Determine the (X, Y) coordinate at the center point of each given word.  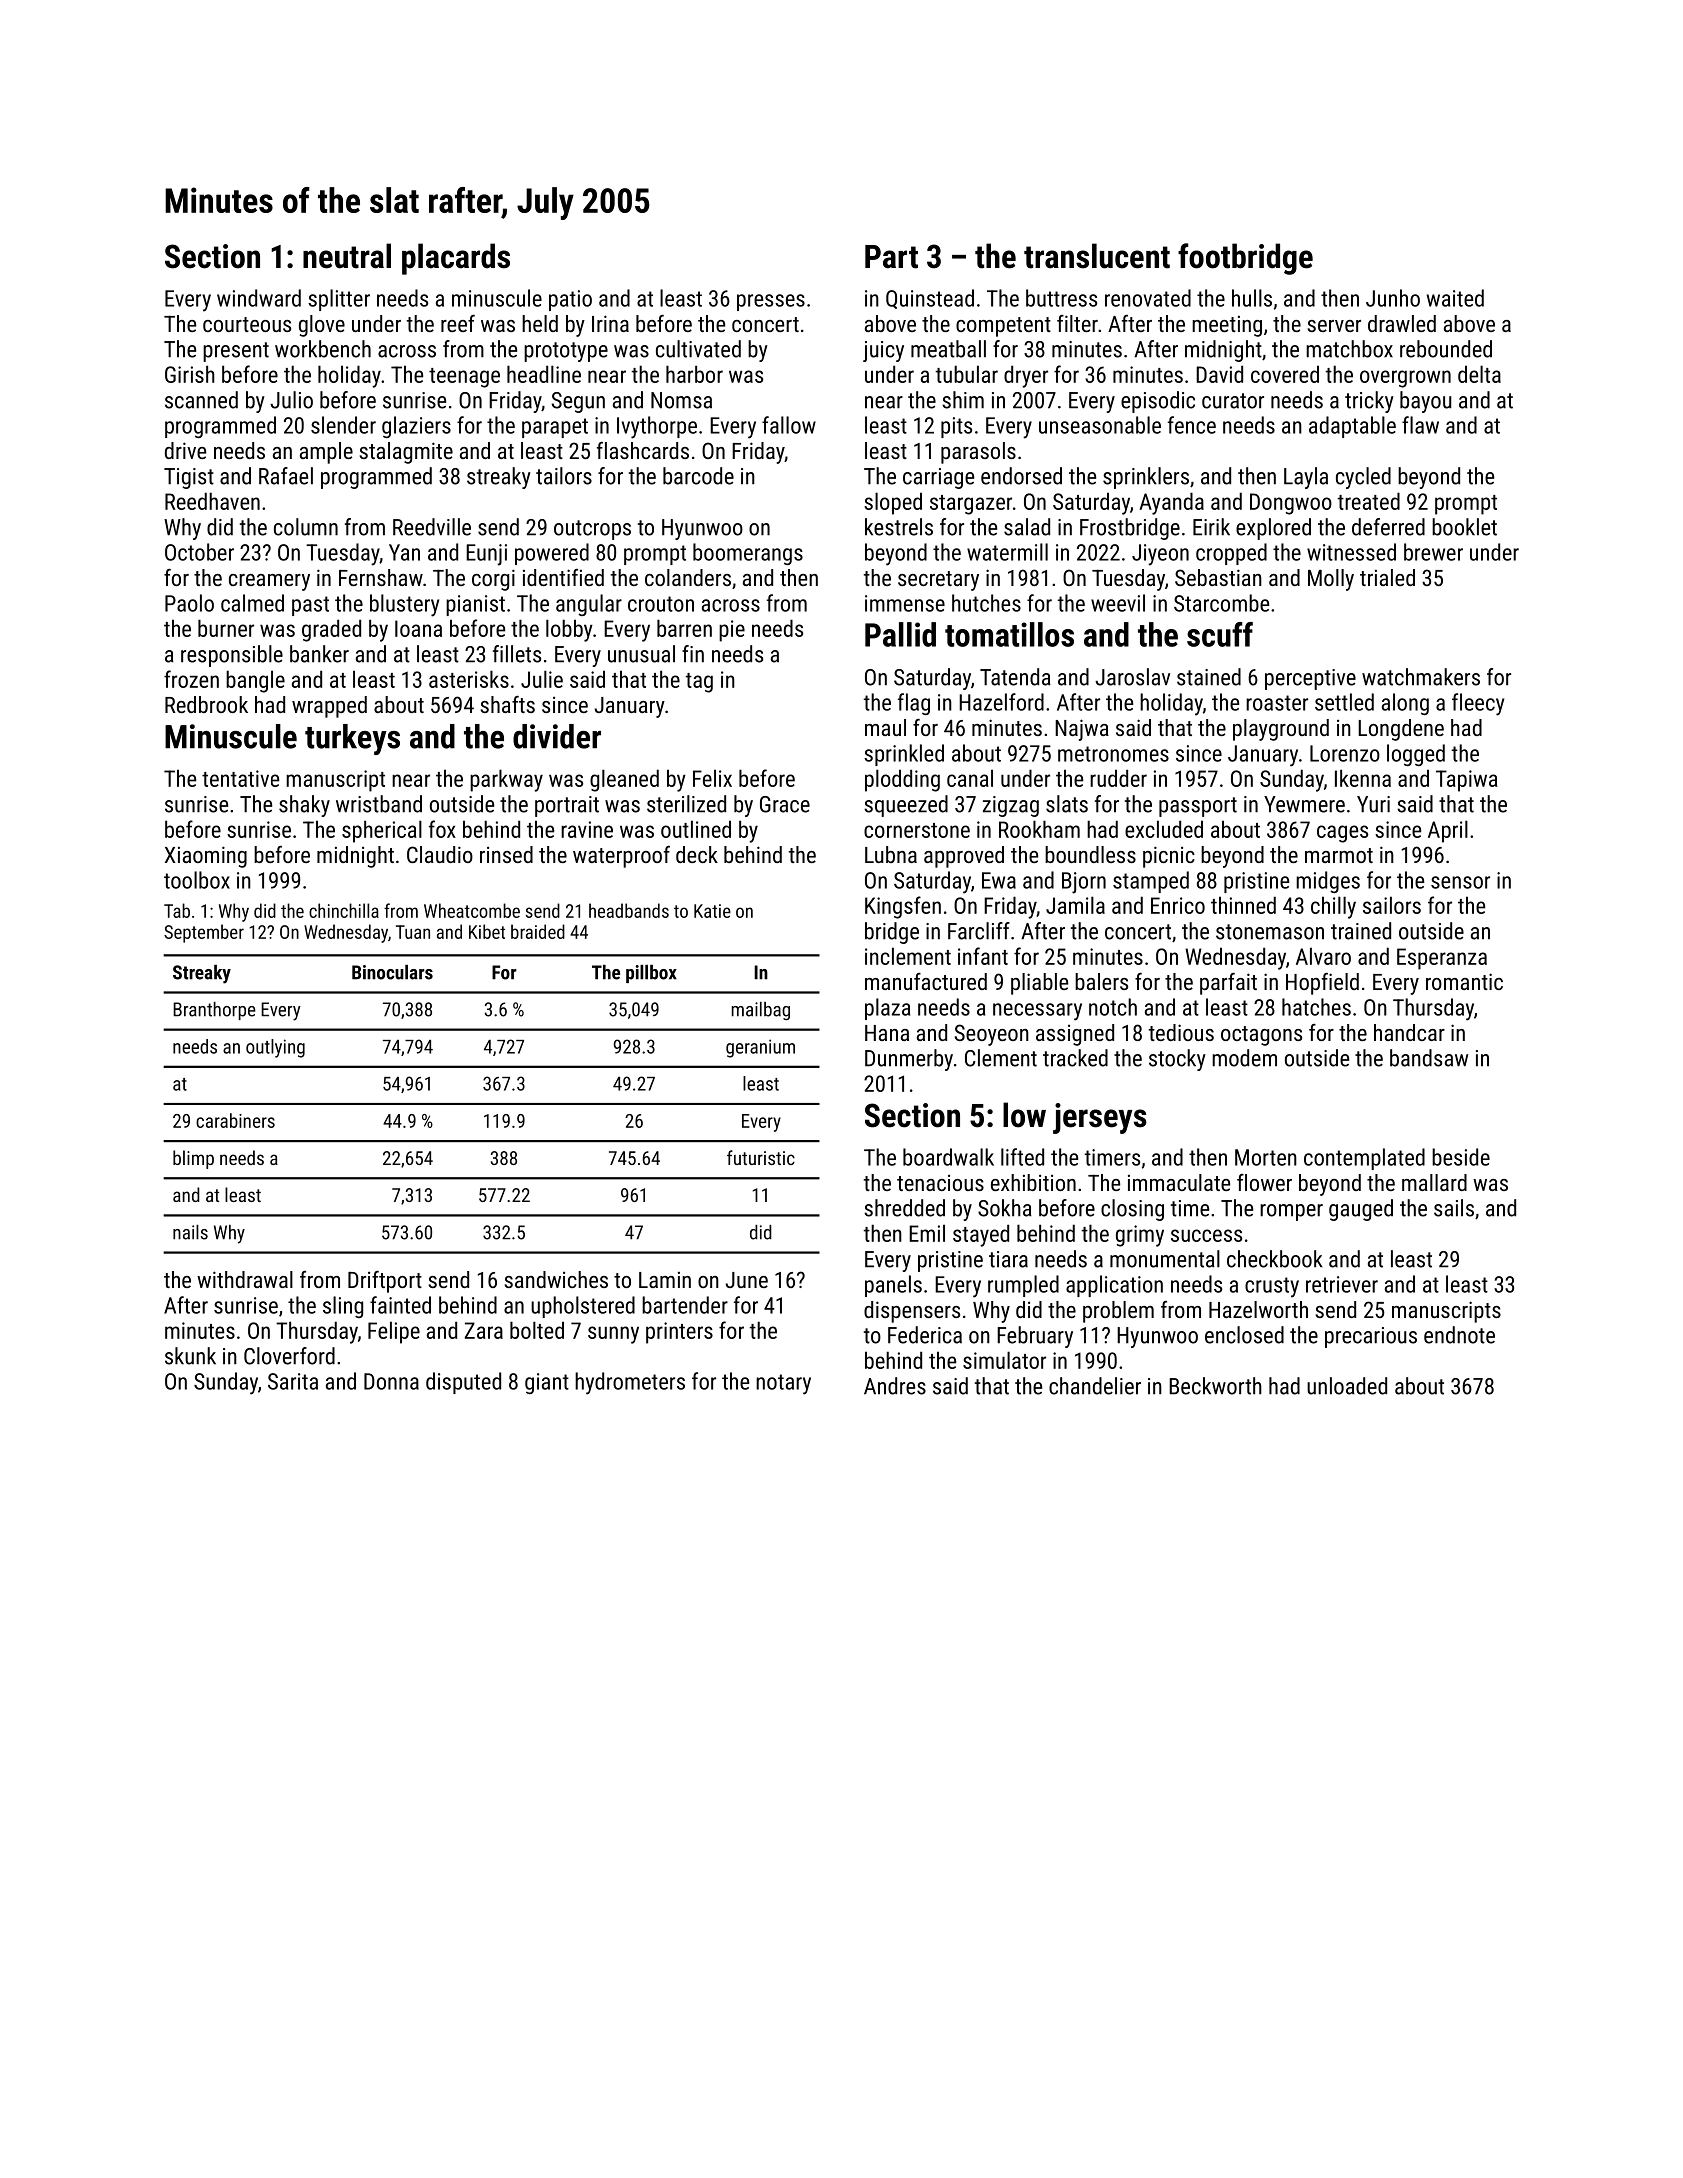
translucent (1097, 256)
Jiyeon (1160, 555)
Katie (712, 911)
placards (456, 259)
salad (1027, 527)
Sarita (293, 1381)
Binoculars (392, 972)
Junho (1393, 298)
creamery (269, 582)
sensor (1460, 882)
